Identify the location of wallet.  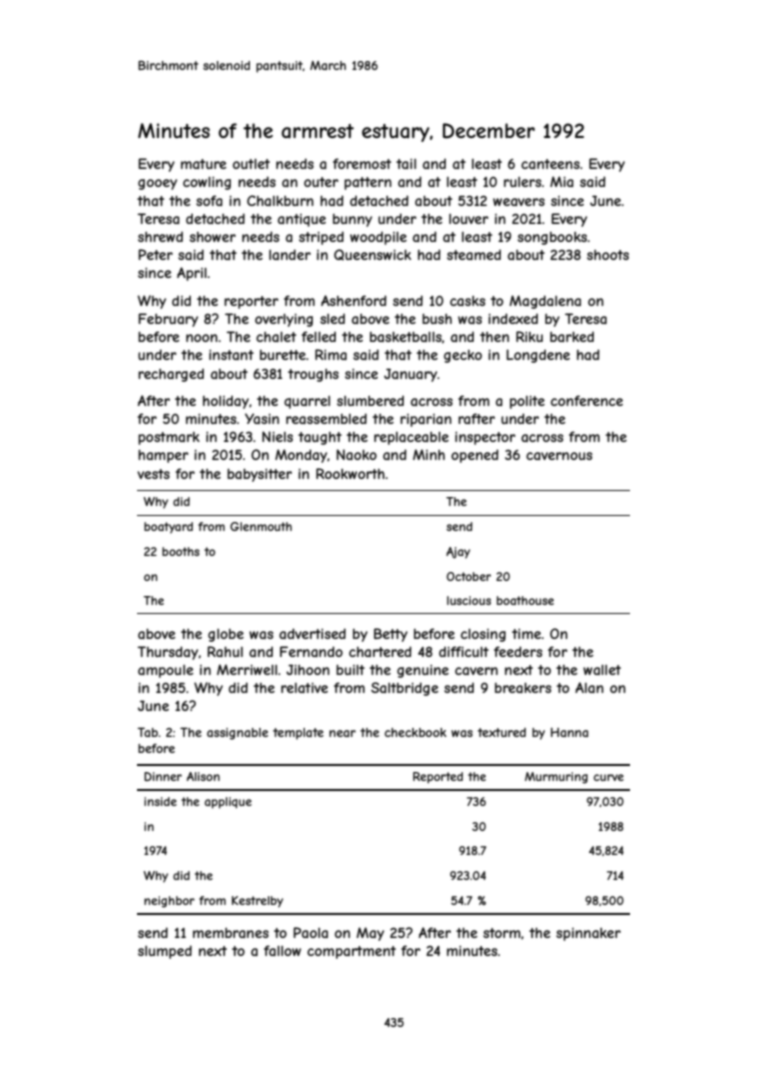
(602, 670).
